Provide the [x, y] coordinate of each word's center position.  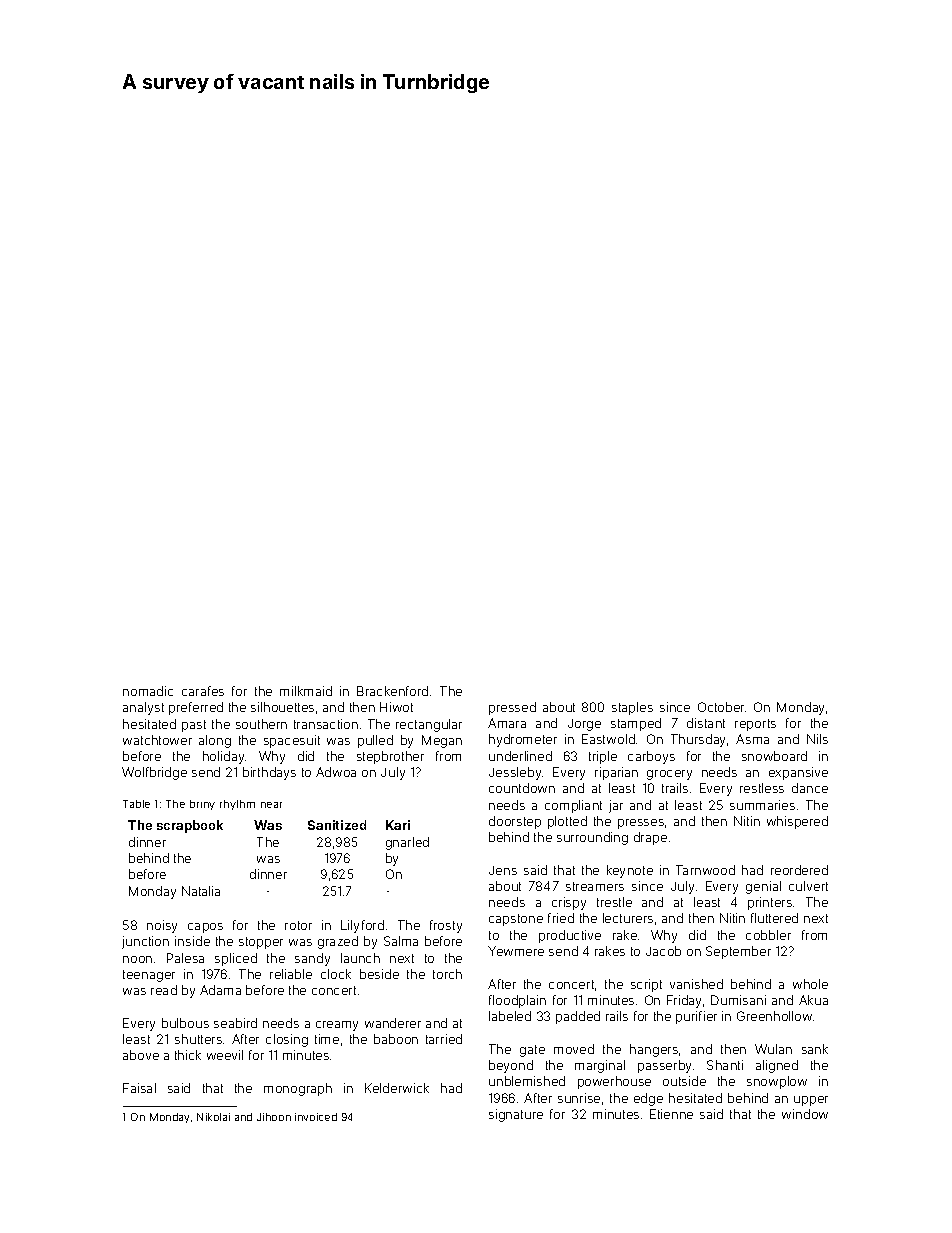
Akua [813, 1000]
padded [578, 1017]
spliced [236, 959]
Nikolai [213, 1117]
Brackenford [392, 691]
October [721, 707]
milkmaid [306, 691]
